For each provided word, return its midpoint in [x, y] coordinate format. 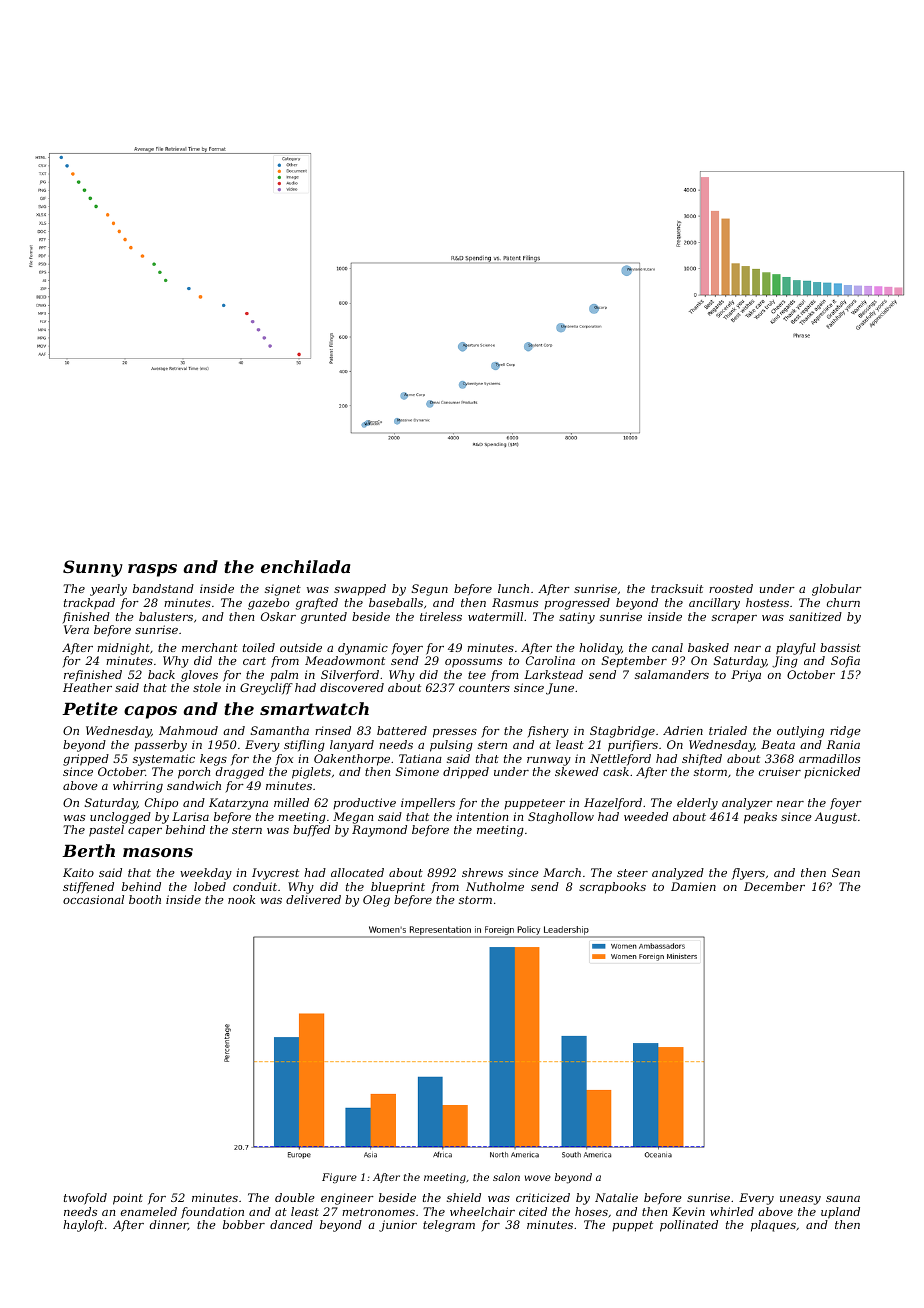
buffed [311, 831]
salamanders [672, 674]
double [295, 1197]
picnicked [832, 772]
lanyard [352, 746]
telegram [449, 1226]
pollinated [689, 1226]
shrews [482, 872]
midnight [123, 649]
